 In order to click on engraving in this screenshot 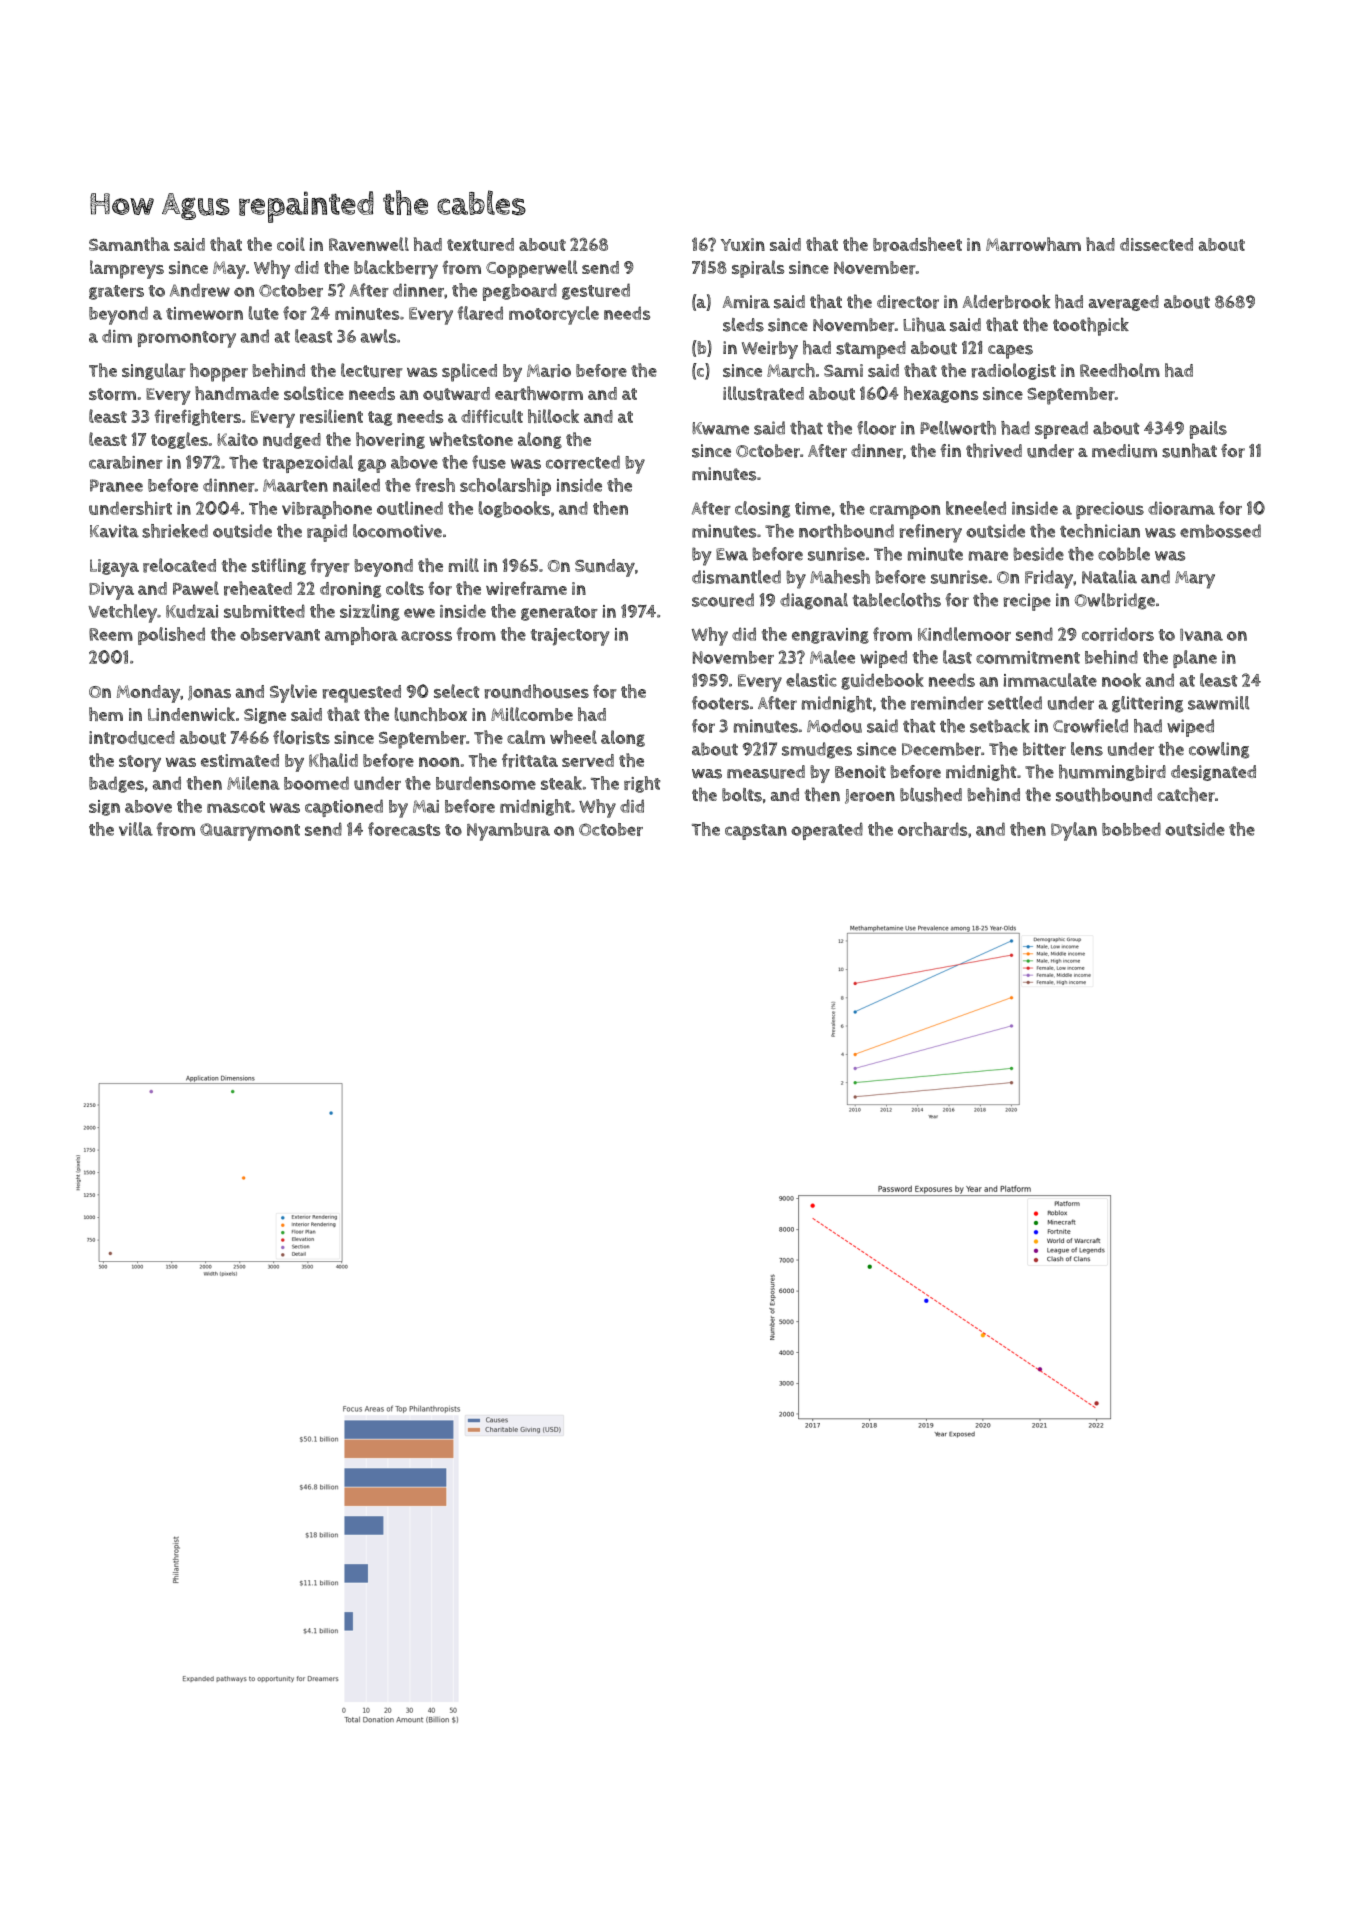, I will do `click(830, 636)`.
